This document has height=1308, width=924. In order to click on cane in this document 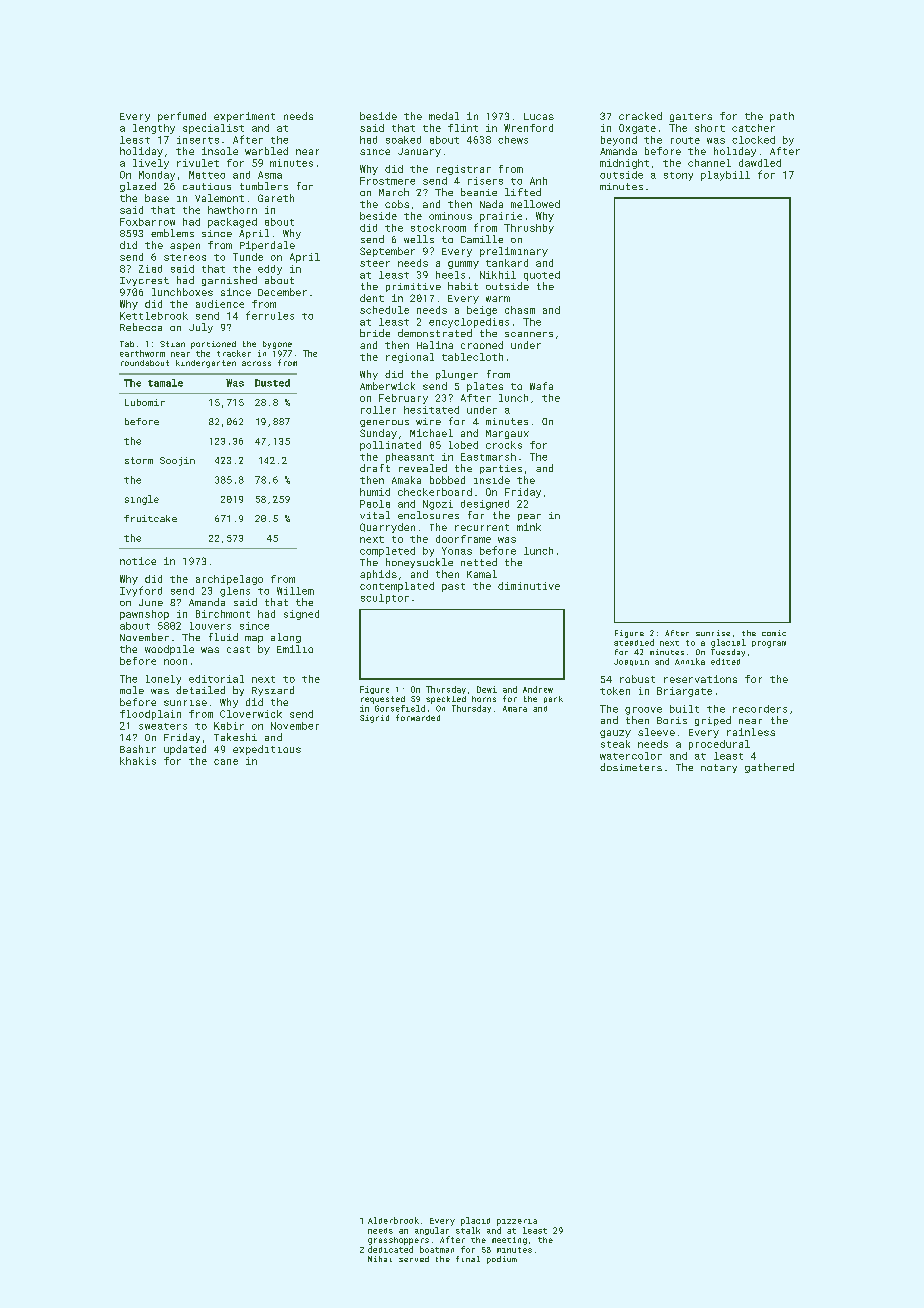, I will do `click(226, 762)`.
